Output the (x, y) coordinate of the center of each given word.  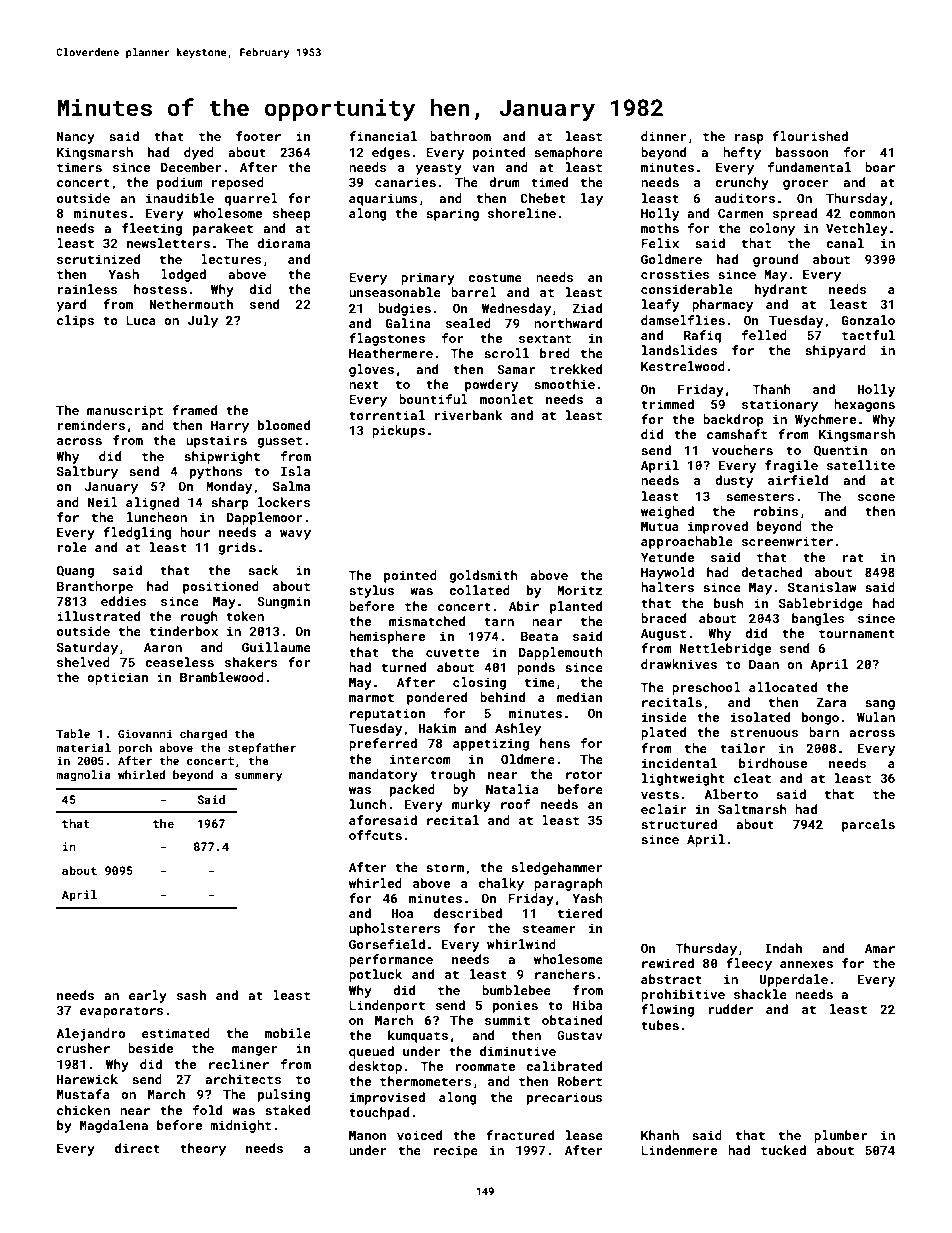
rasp (749, 139)
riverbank (469, 415)
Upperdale (793, 980)
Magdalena (114, 1126)
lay (592, 199)
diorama (283, 243)
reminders (91, 425)
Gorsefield (387, 944)
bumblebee (516, 990)
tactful (868, 335)
